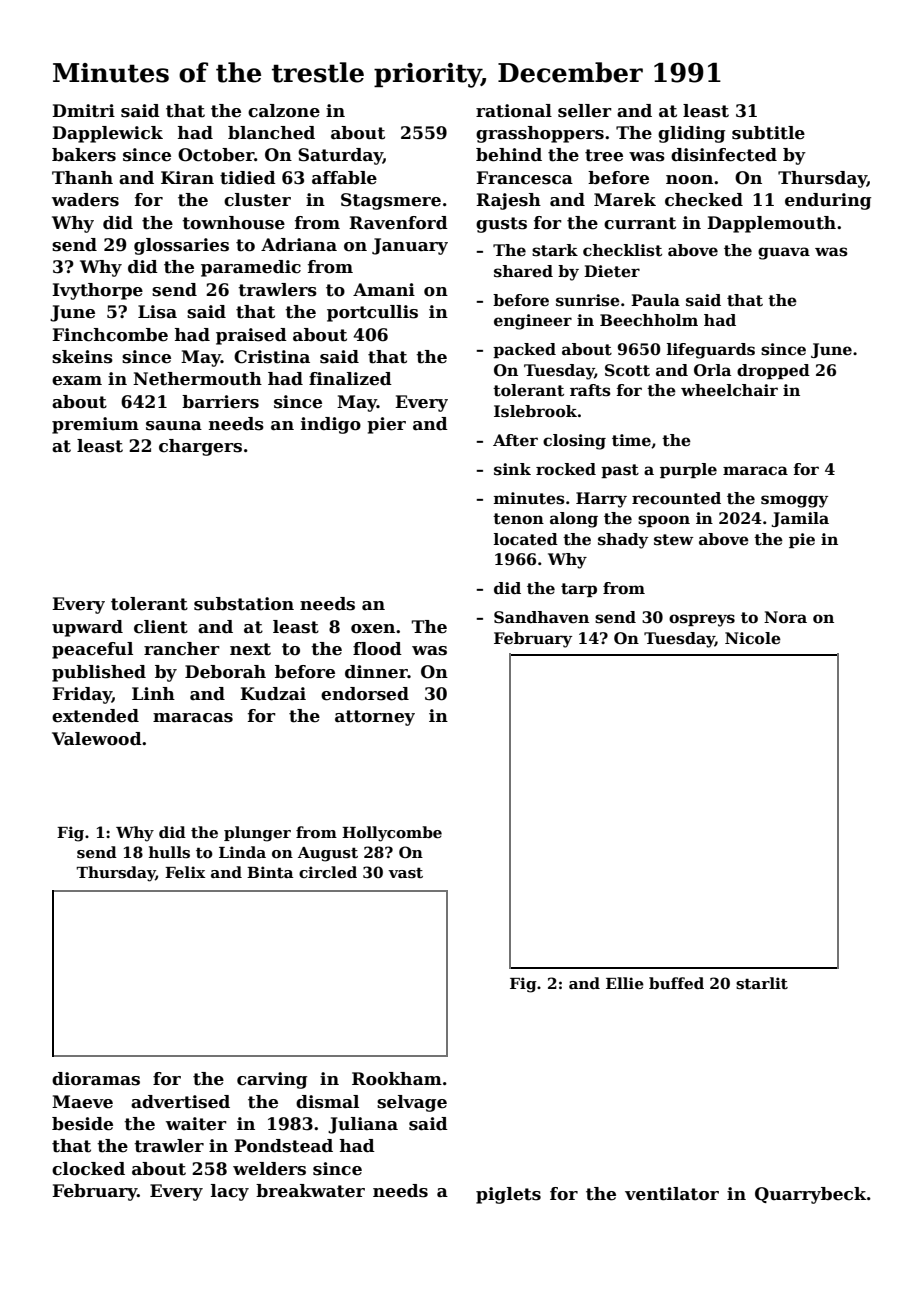 The image size is (924, 1308). I want to click on dropped, so click(773, 371).
